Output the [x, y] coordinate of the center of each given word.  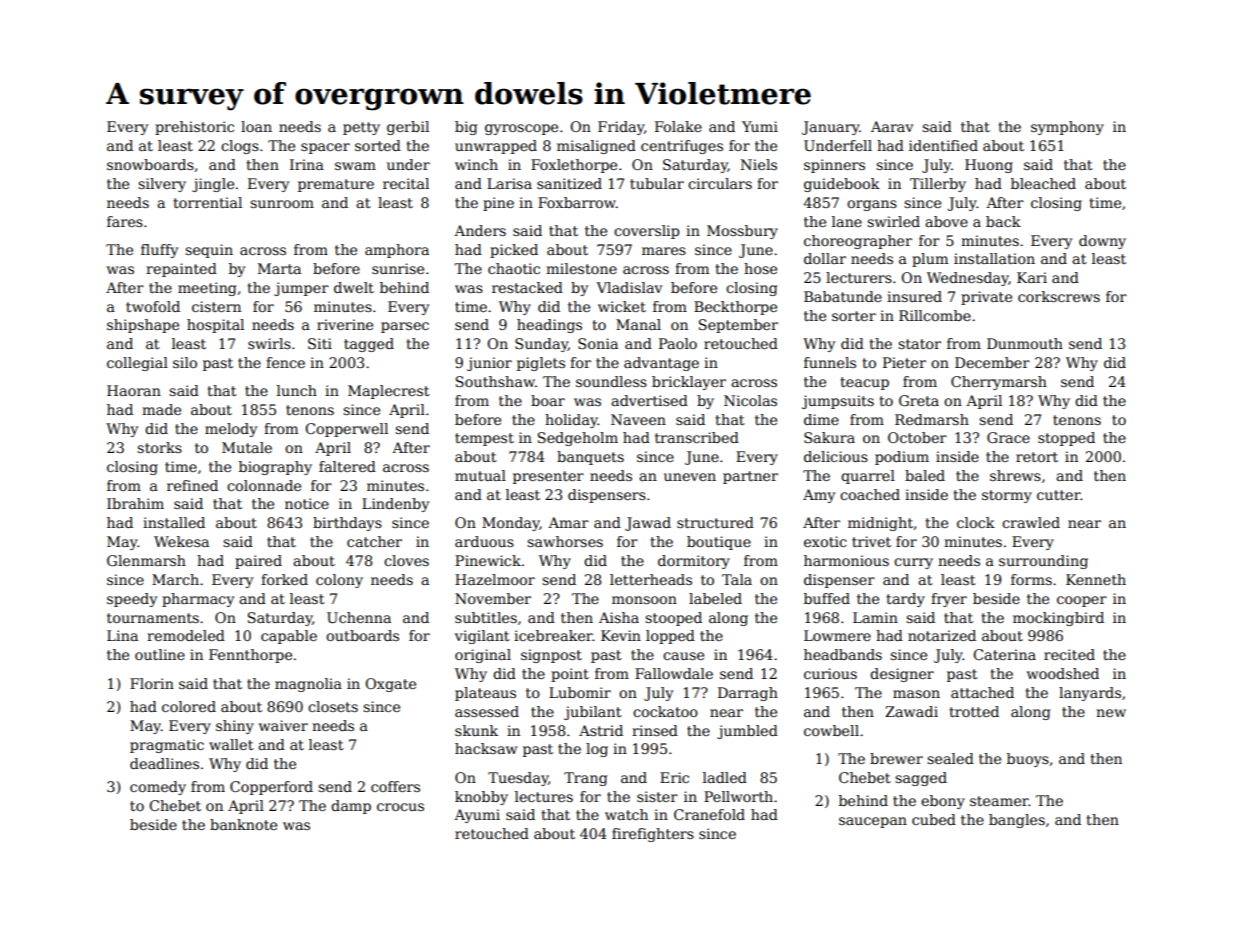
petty [361, 128]
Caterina [1004, 654]
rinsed [655, 730]
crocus [400, 807]
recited [1069, 654]
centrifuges [682, 147]
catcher [374, 541]
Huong [989, 166]
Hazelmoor [495, 579]
